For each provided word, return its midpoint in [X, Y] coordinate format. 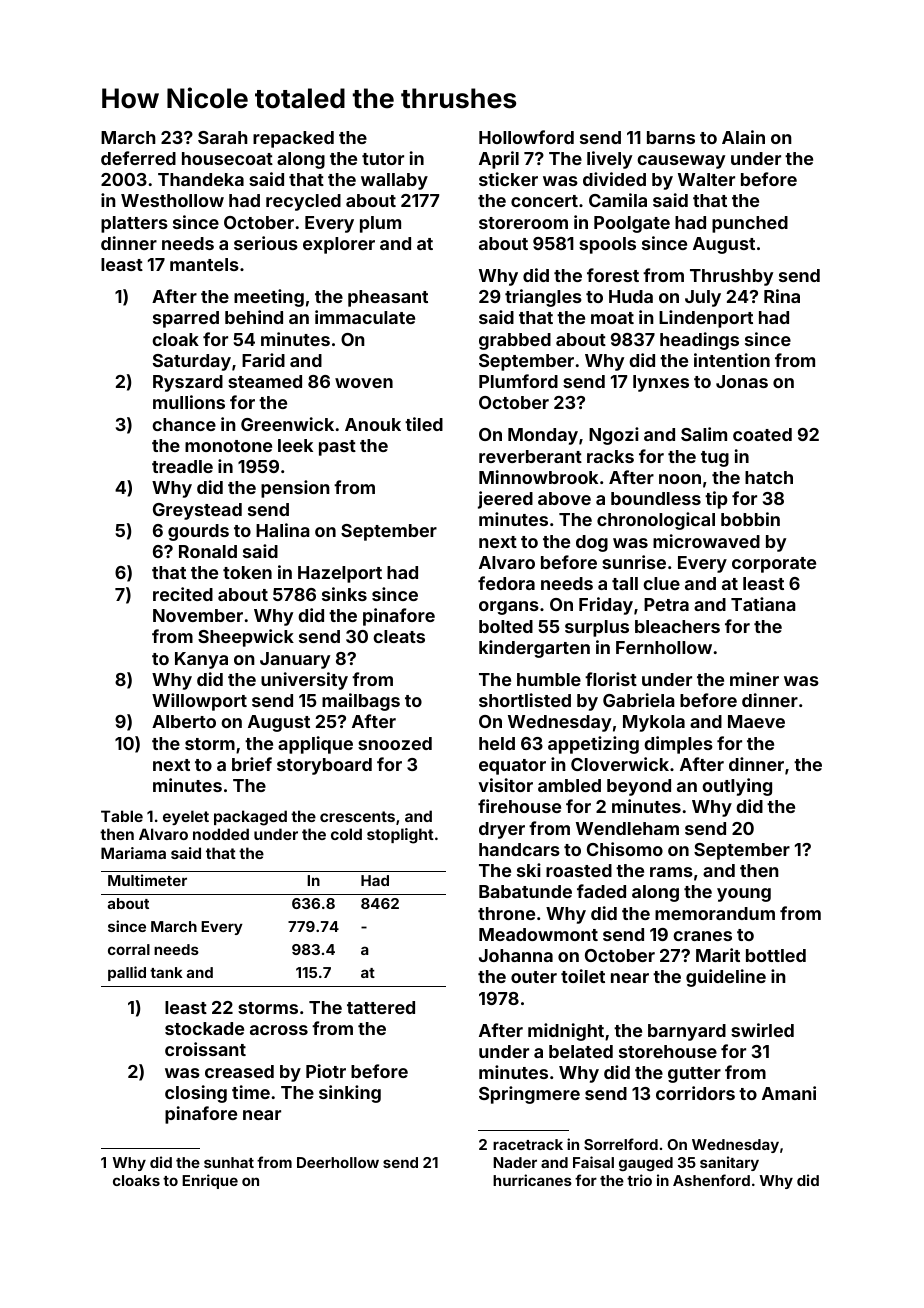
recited [183, 594]
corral [129, 949]
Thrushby [731, 277]
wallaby [394, 181]
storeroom [523, 223]
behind [254, 317]
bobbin [750, 519]
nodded [221, 834]
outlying [737, 787]
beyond [639, 787]
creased [239, 1071]
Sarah [223, 137]
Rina [782, 296]
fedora [506, 583]
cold [346, 834]
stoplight [400, 836]
